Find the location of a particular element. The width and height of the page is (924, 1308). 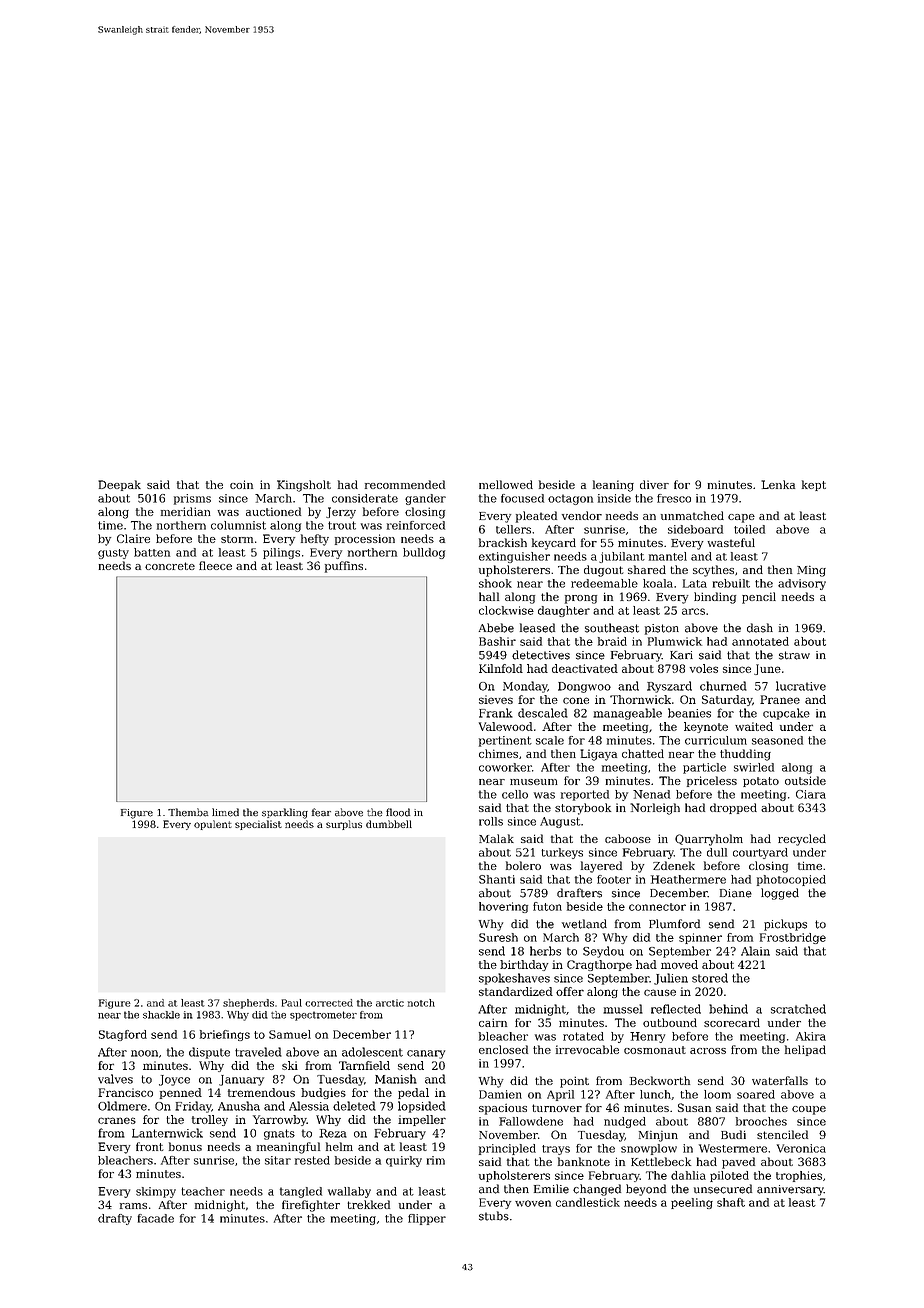

recommended is located at coordinates (405, 484).
